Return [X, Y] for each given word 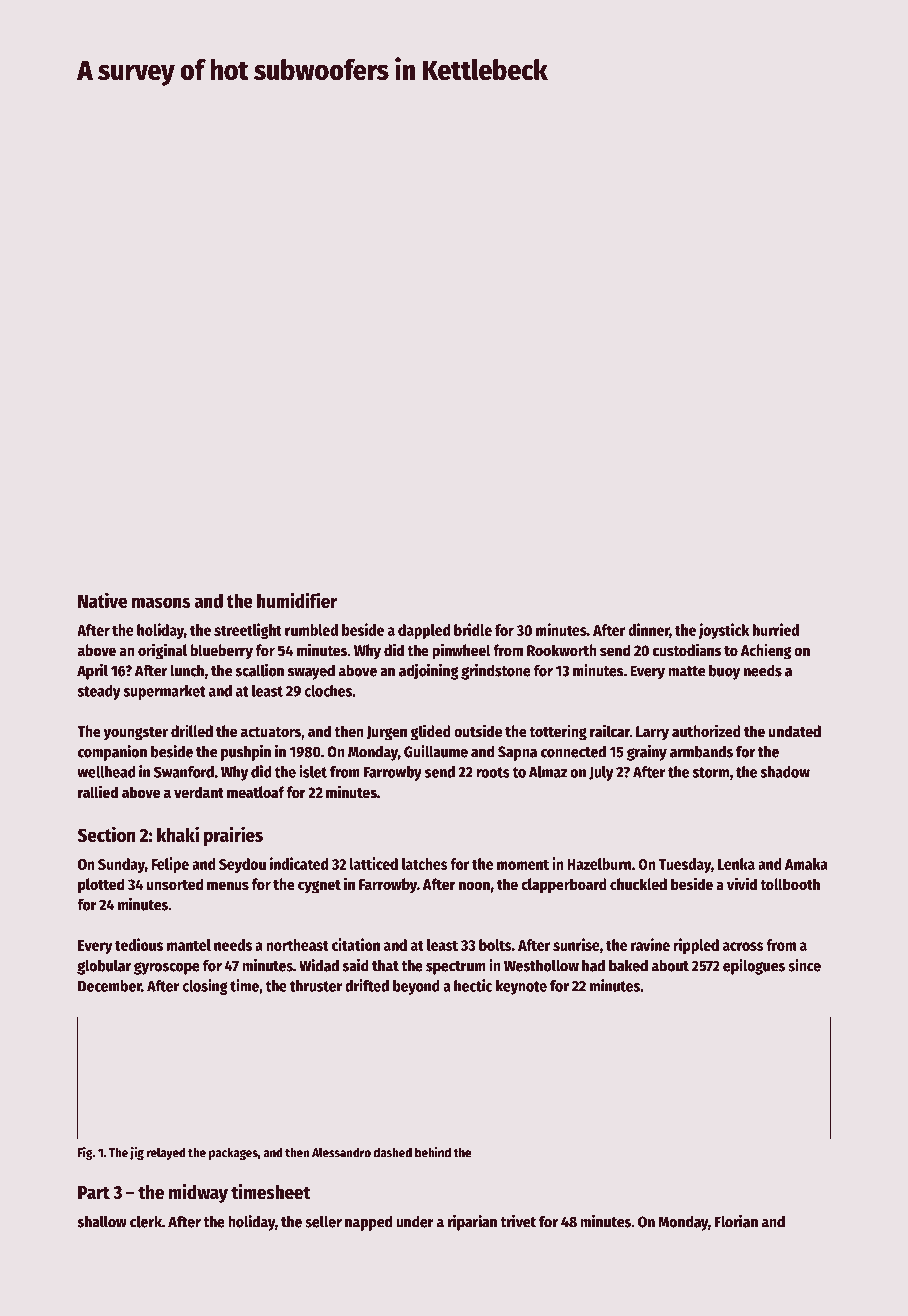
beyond [416, 987]
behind [433, 1152]
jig [137, 1153]
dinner [648, 629]
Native [102, 600]
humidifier [297, 600]
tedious [139, 944]
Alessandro [341, 1152]
